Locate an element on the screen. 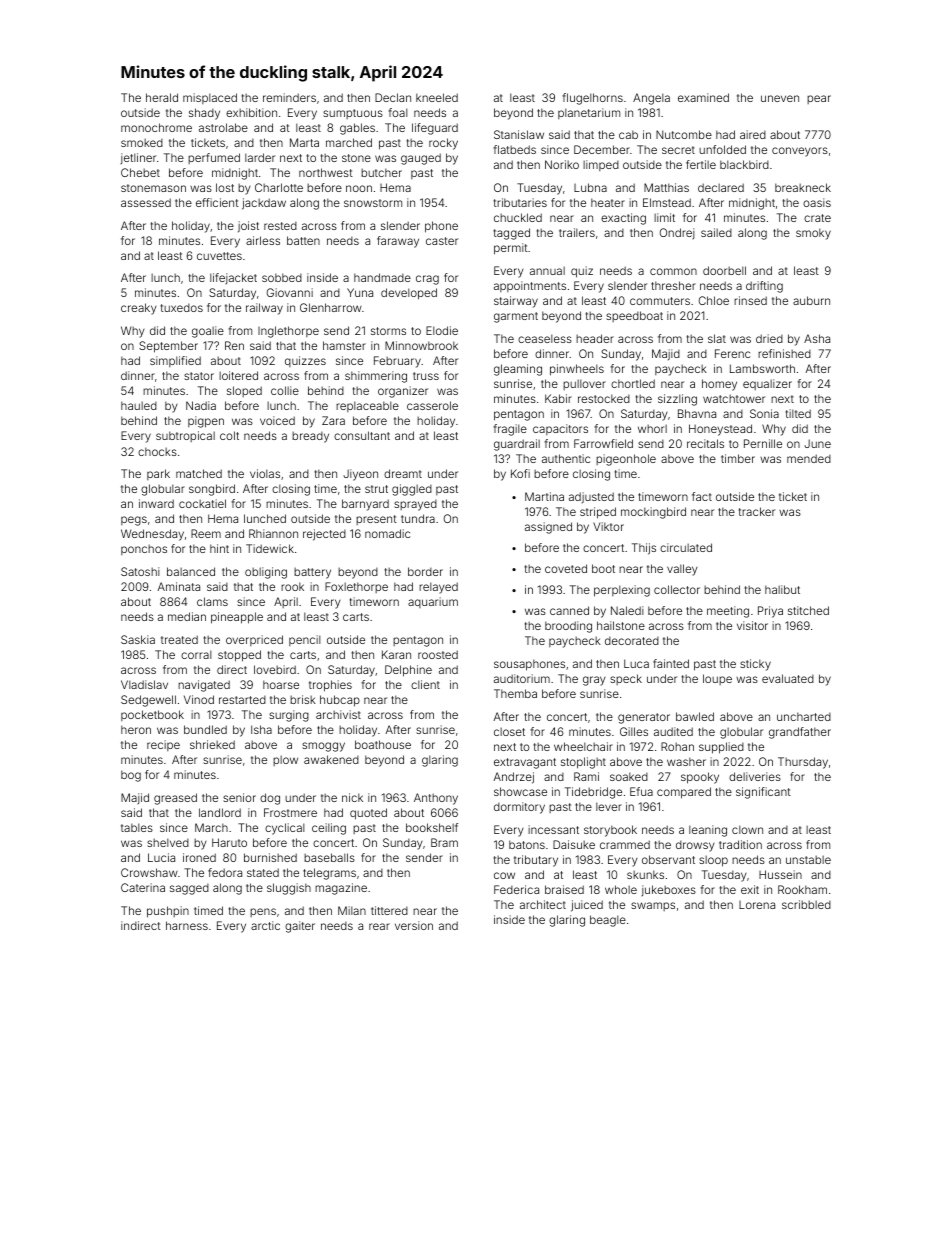 The width and height of the screenshot is (952, 1233). auburn is located at coordinates (811, 300).
